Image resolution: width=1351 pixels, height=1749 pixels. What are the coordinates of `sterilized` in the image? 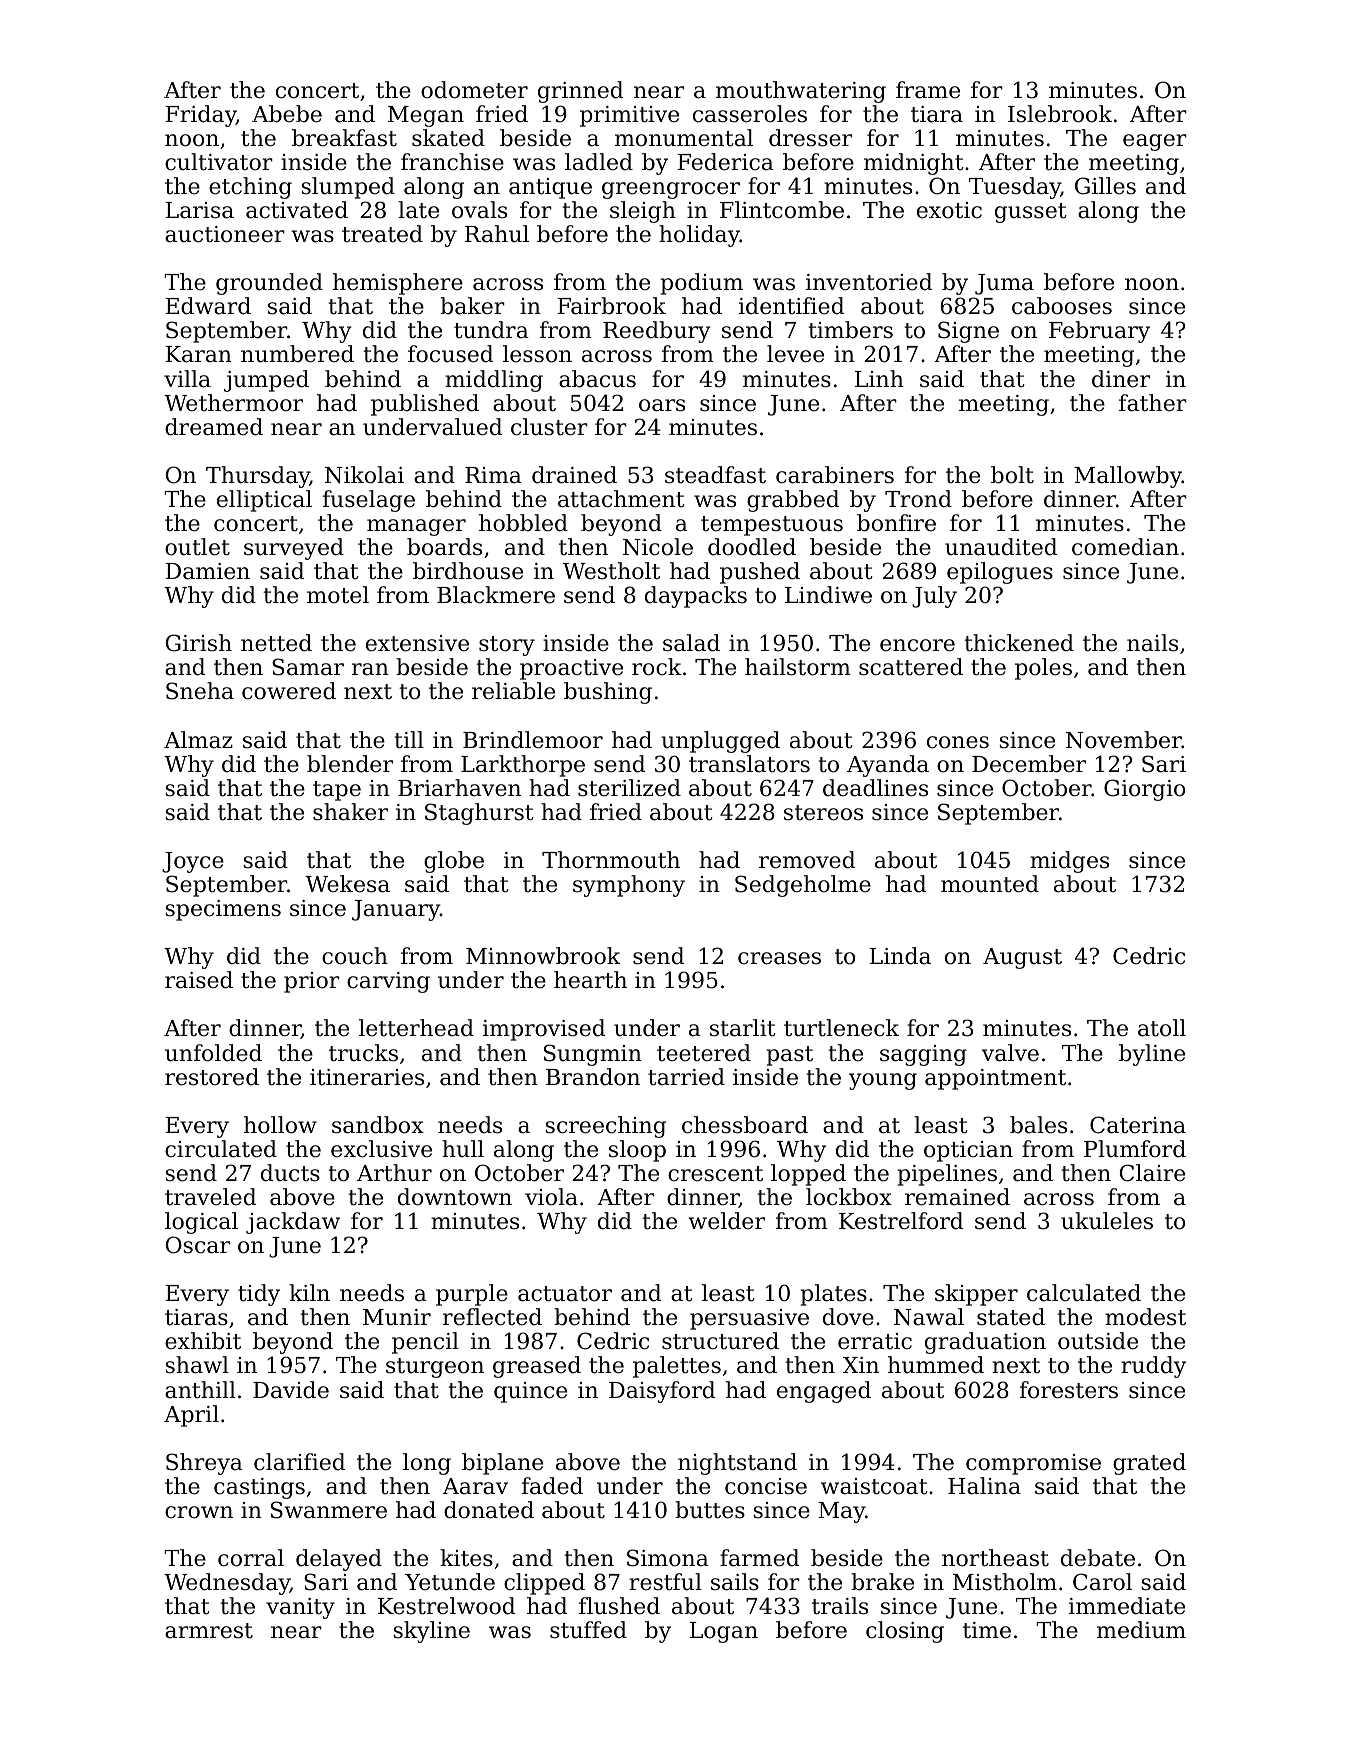 It's located at (629, 788).
